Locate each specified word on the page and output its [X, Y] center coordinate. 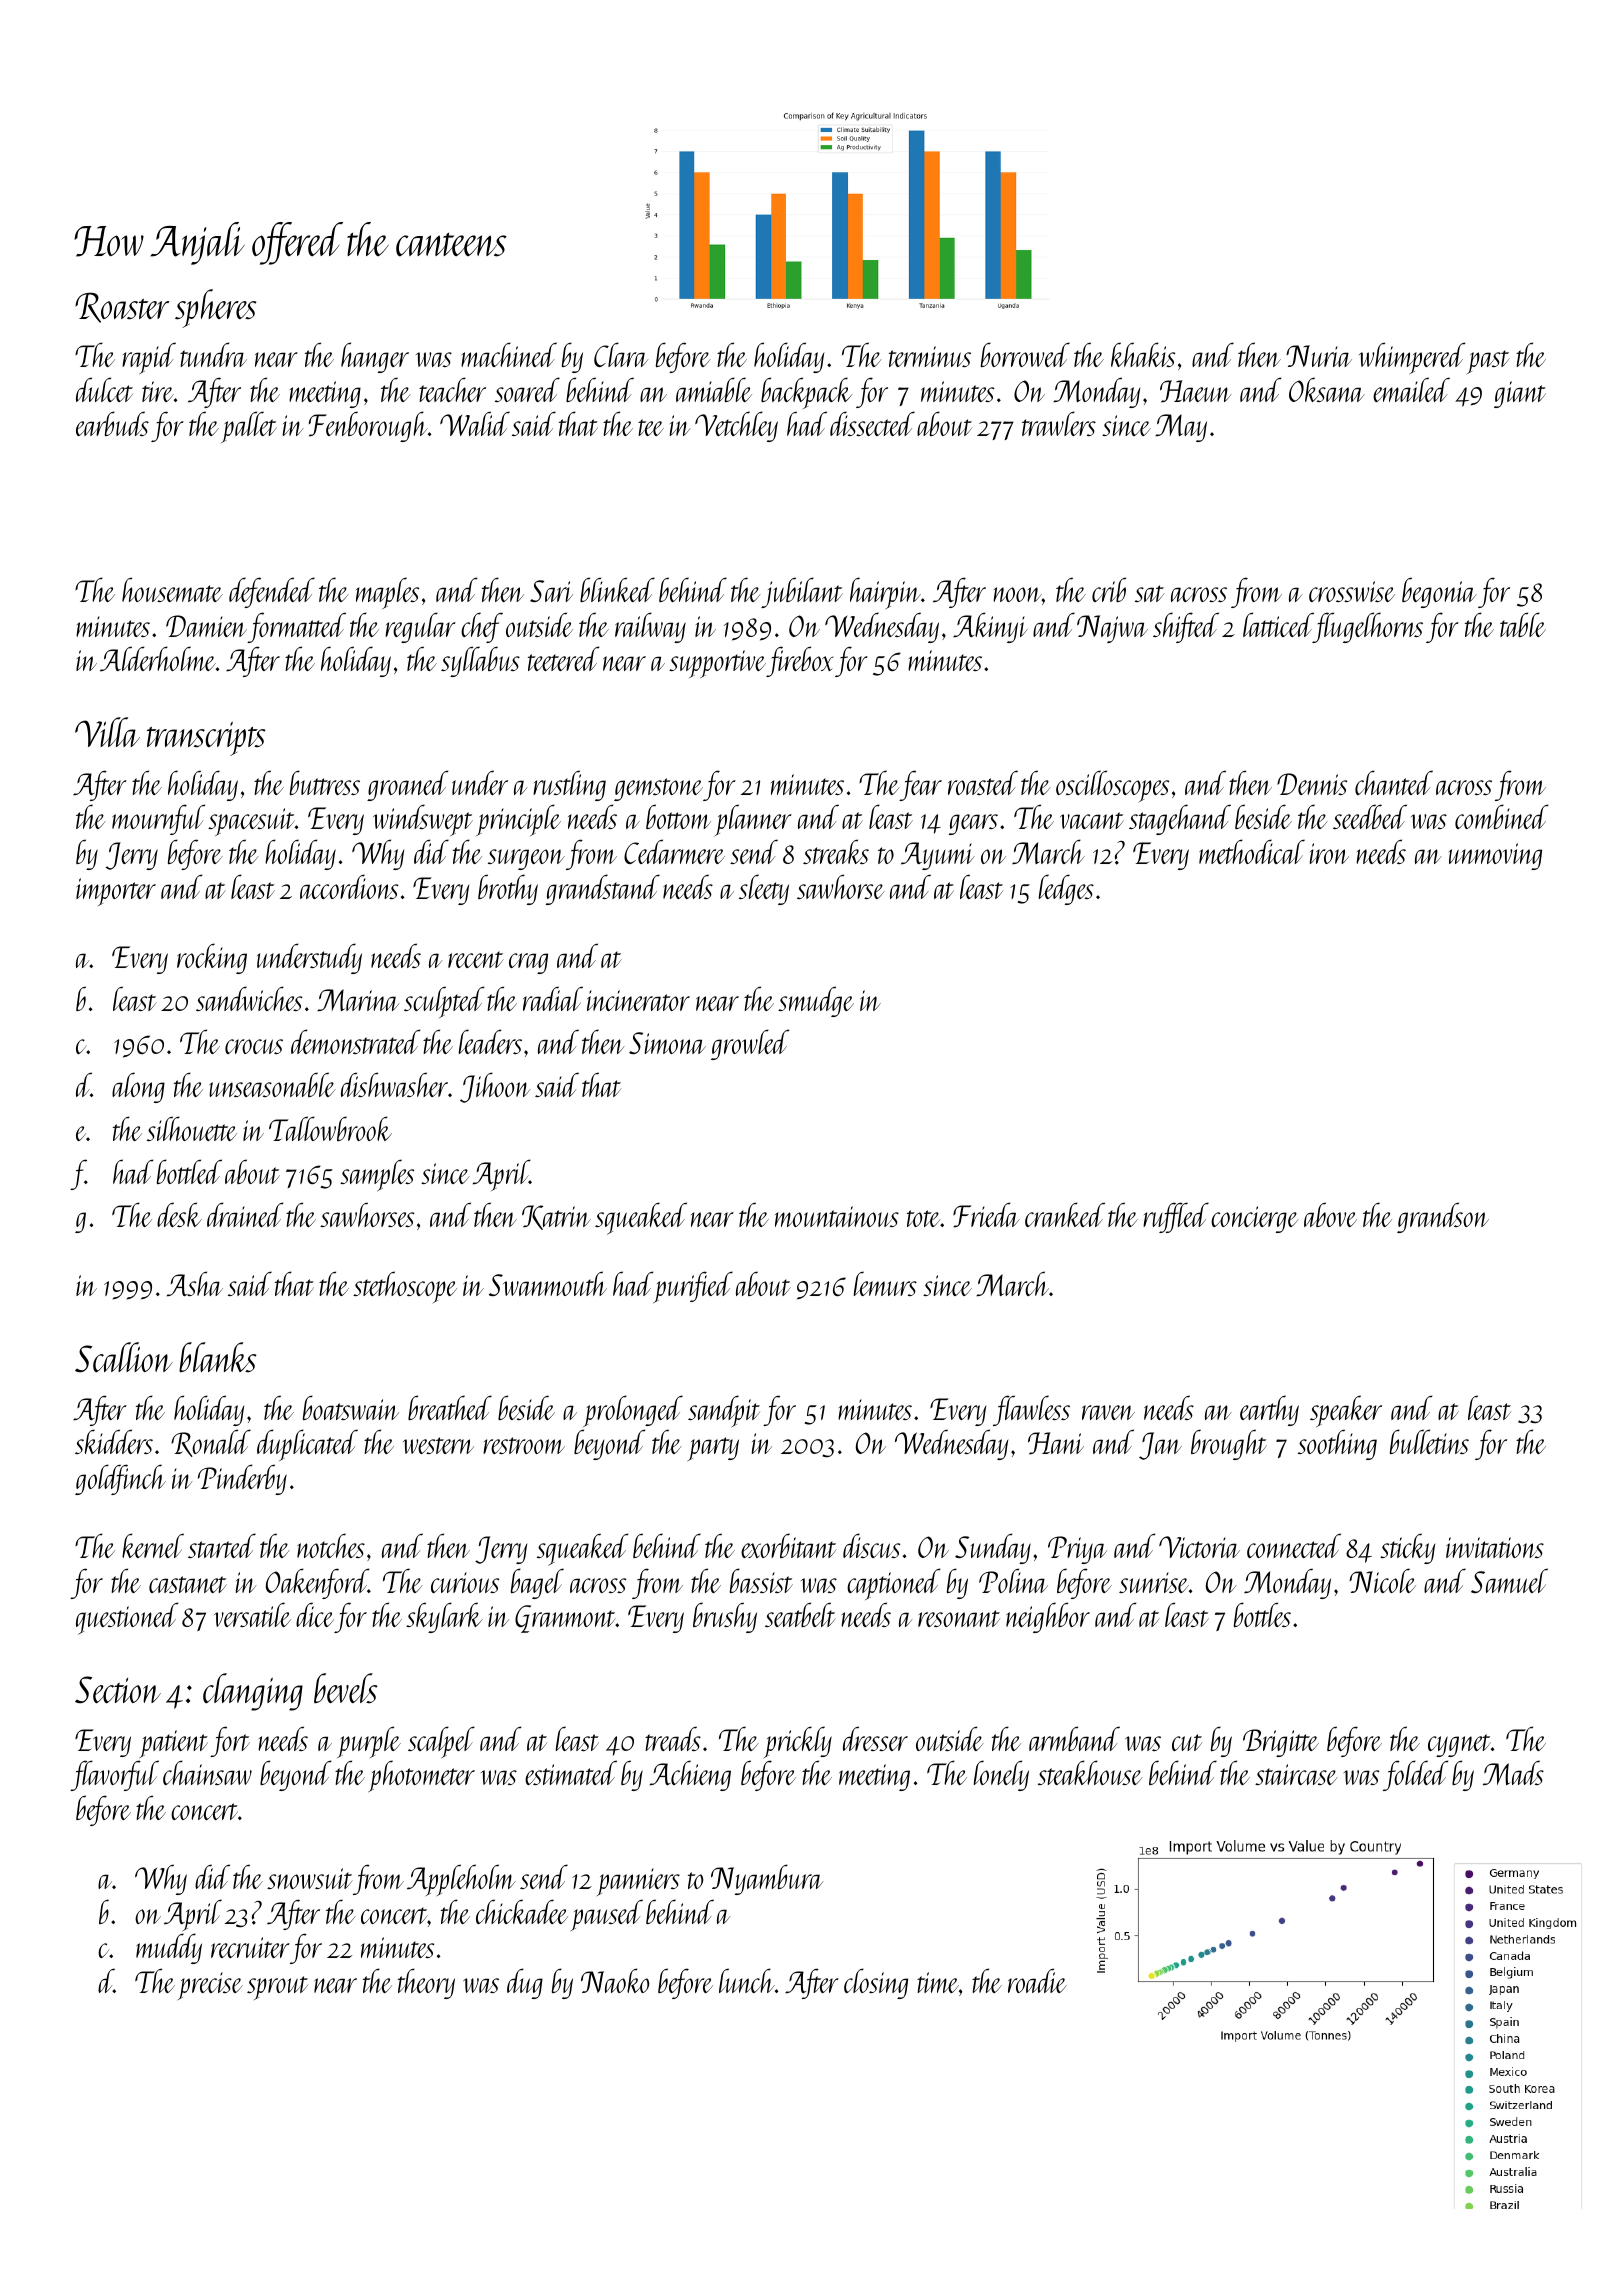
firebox [799, 661]
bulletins [1429, 1441]
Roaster [122, 307]
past [1488, 362]
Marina [358, 1000]
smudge [816, 1001]
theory [426, 1983]
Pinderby [242, 1479]
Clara [621, 354]
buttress [325, 782]
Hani [1056, 1443]
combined [1501, 816]
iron [1329, 853]
